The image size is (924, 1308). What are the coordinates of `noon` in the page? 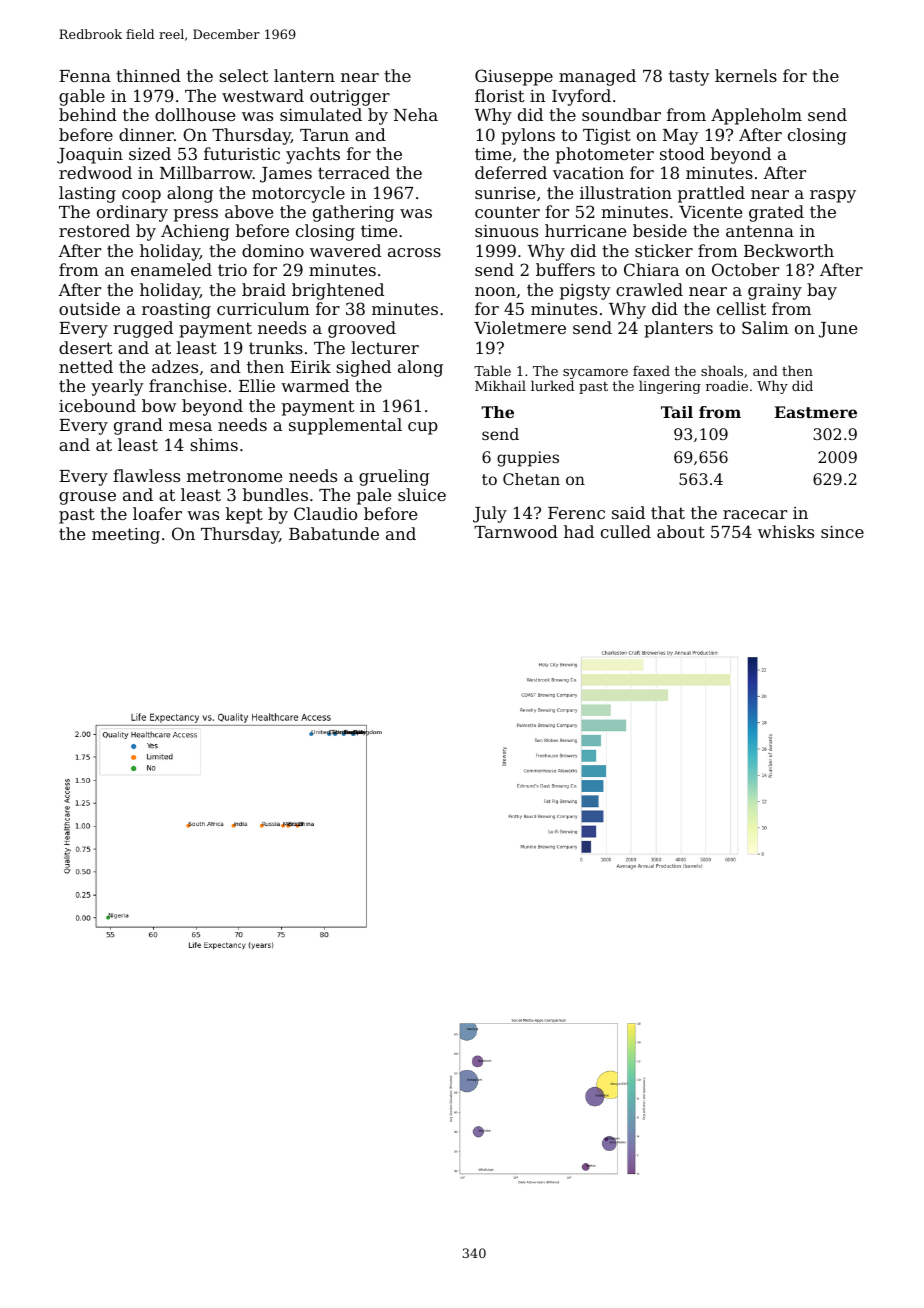 It's located at (495, 291).
